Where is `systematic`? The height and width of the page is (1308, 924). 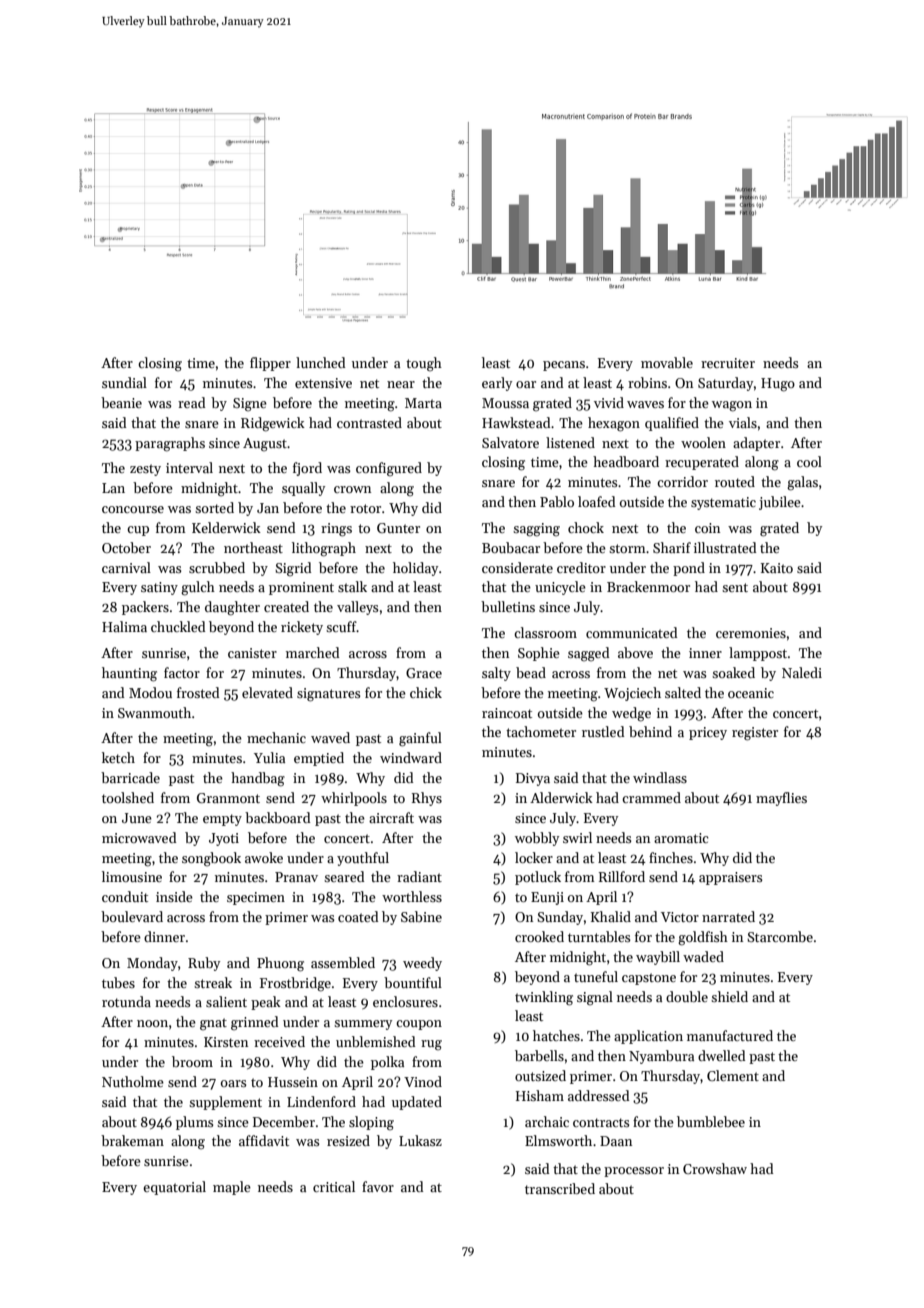 systematic is located at coordinates (723, 503).
